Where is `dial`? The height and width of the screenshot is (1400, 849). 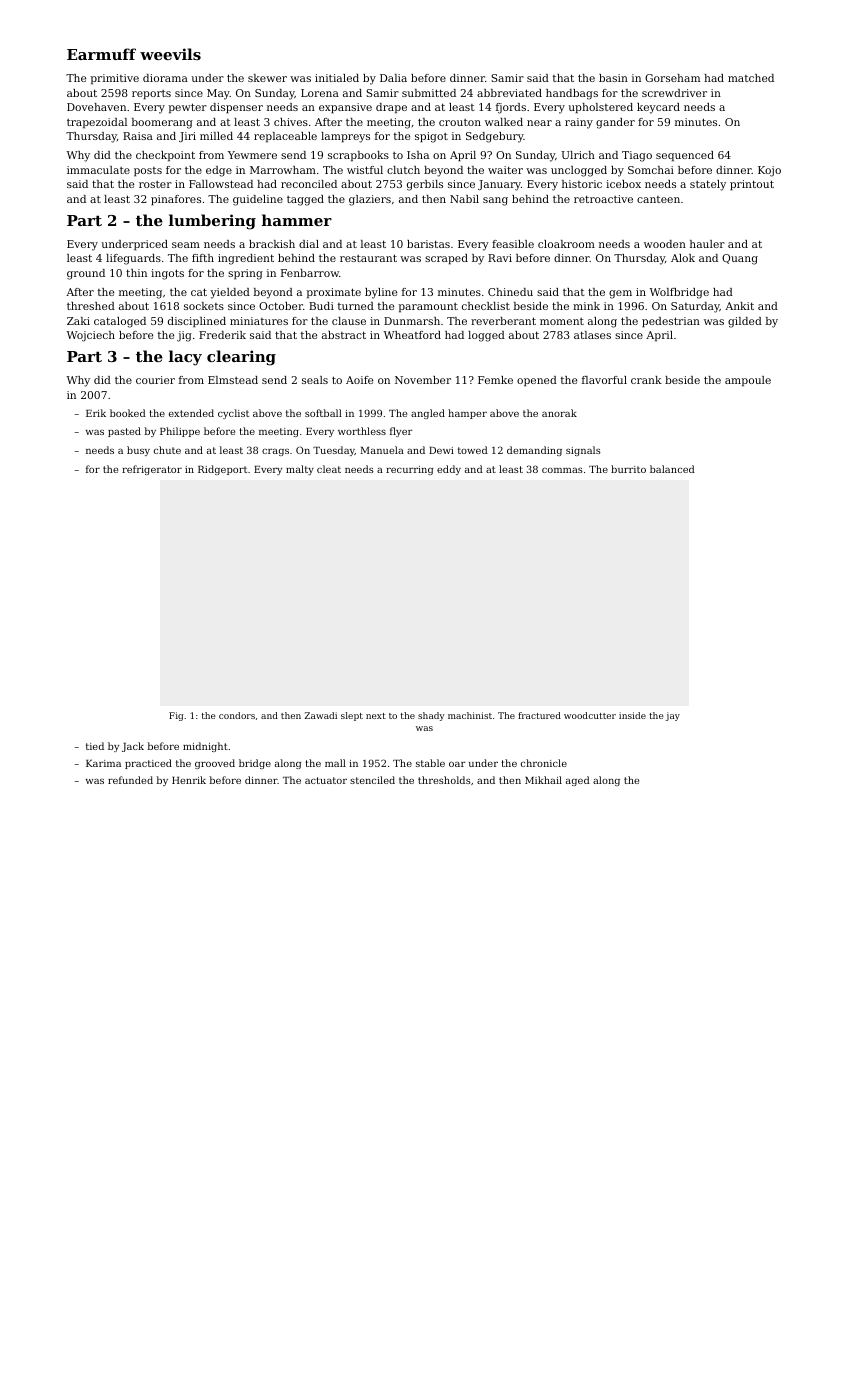 dial is located at coordinates (309, 244).
